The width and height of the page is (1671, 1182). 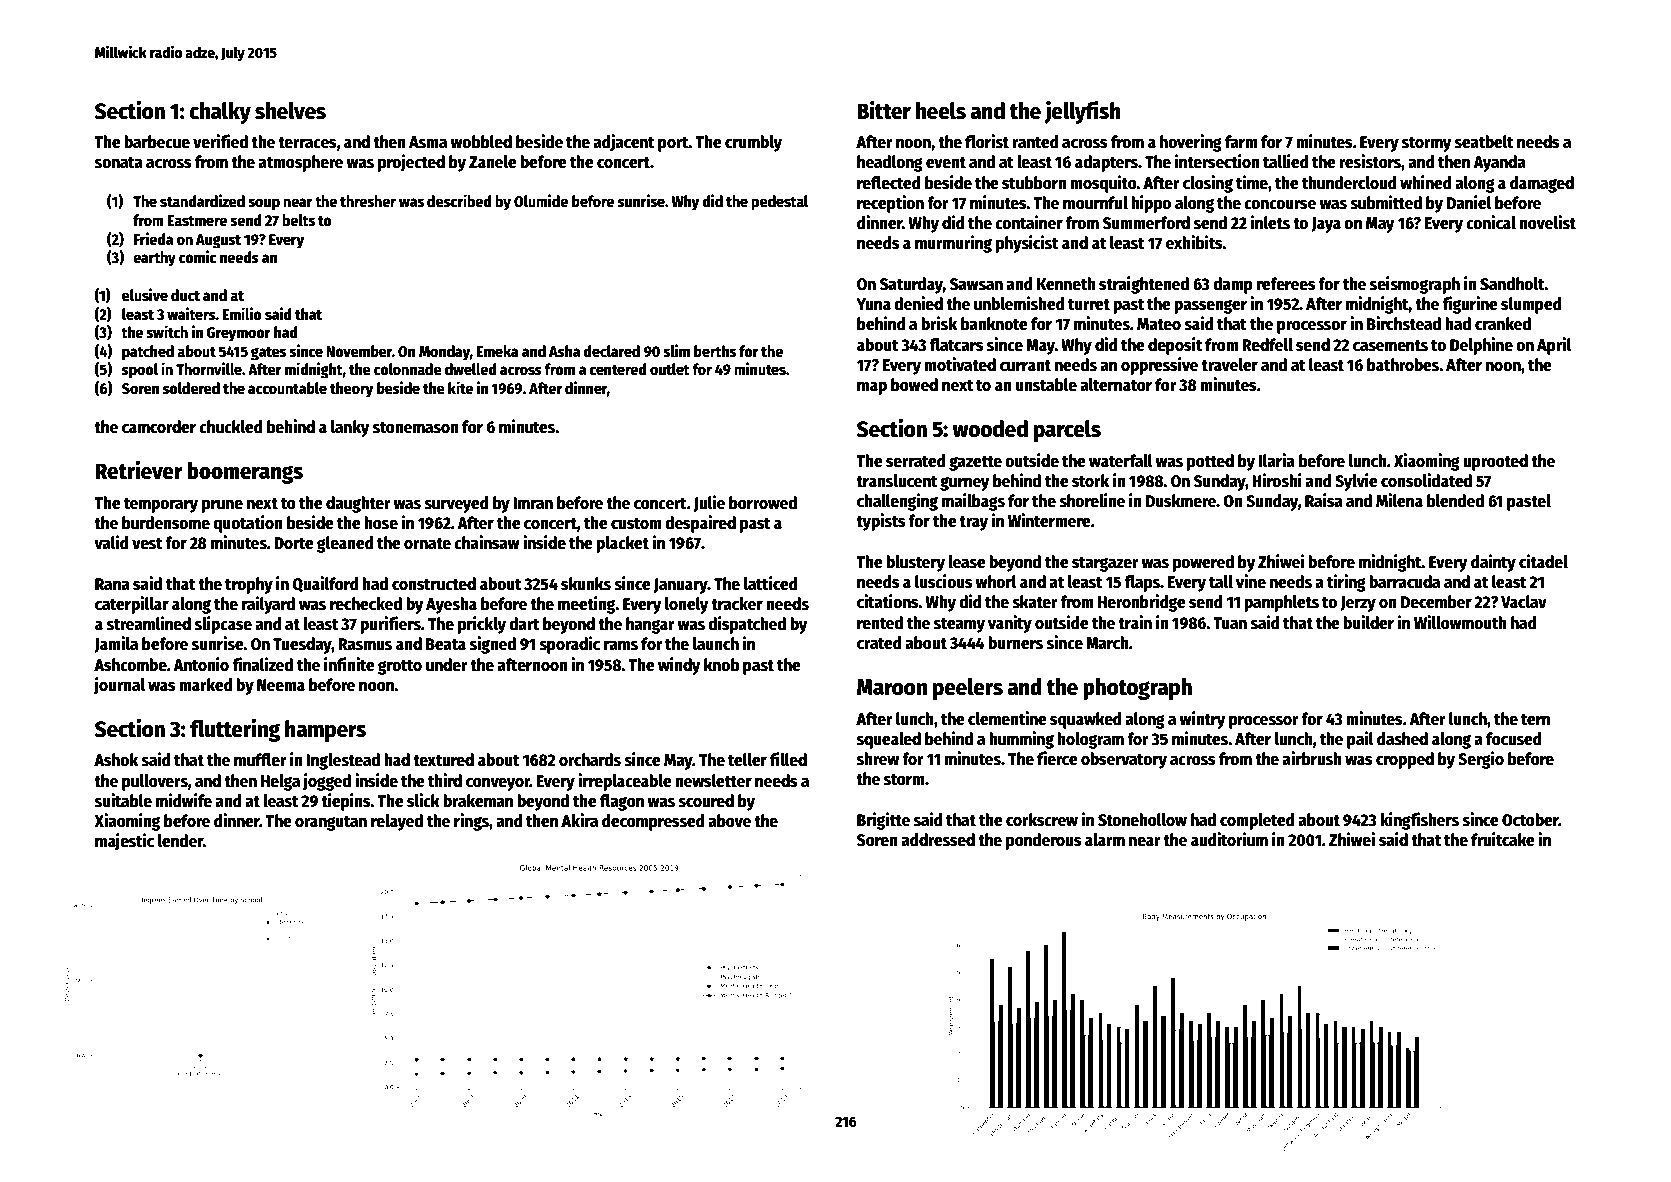 What do you see at coordinates (184, 800) in the page?
I see `midwife` at bounding box center [184, 800].
